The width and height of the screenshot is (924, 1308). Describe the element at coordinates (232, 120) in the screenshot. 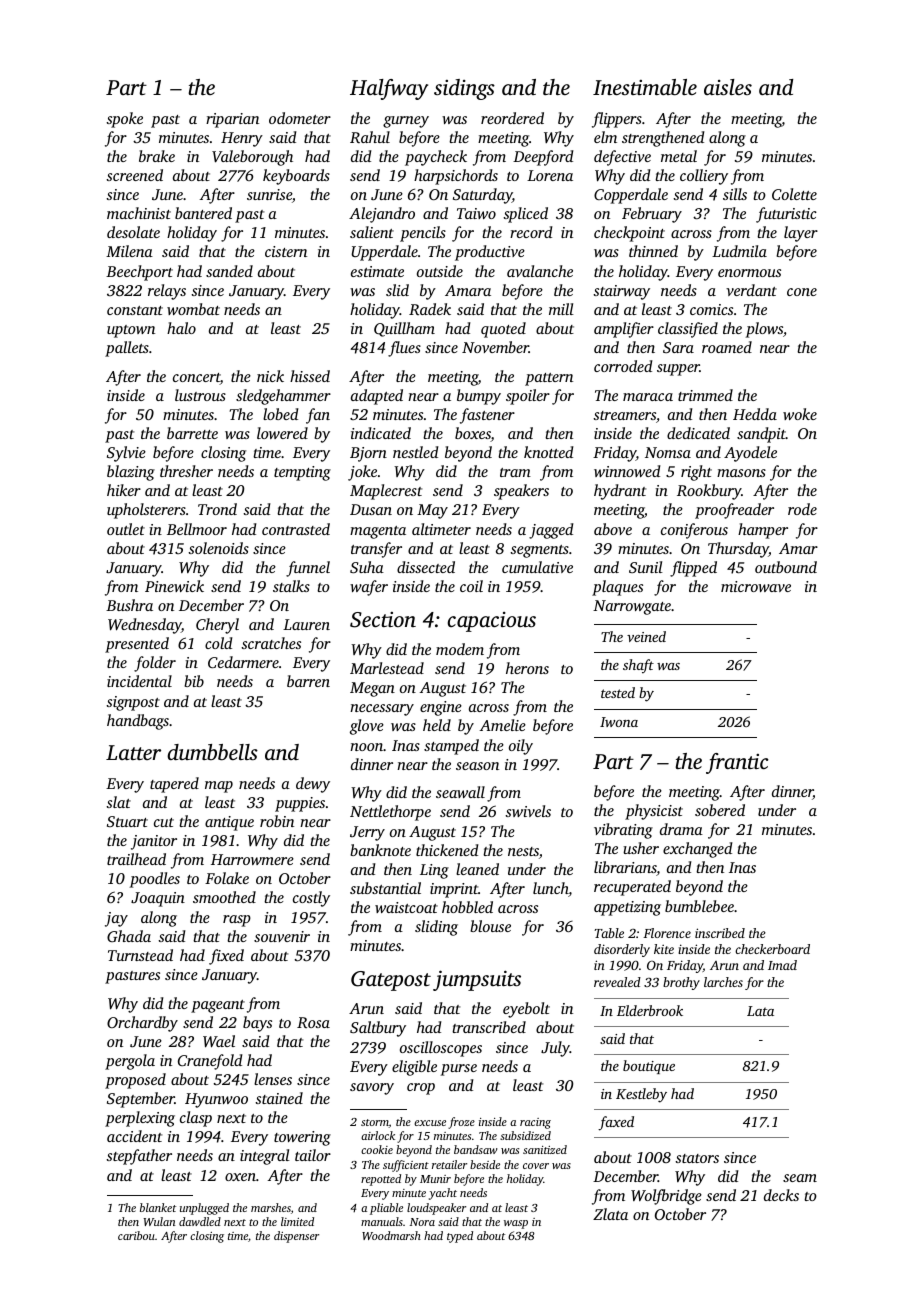

I see `riparian` at that location.
